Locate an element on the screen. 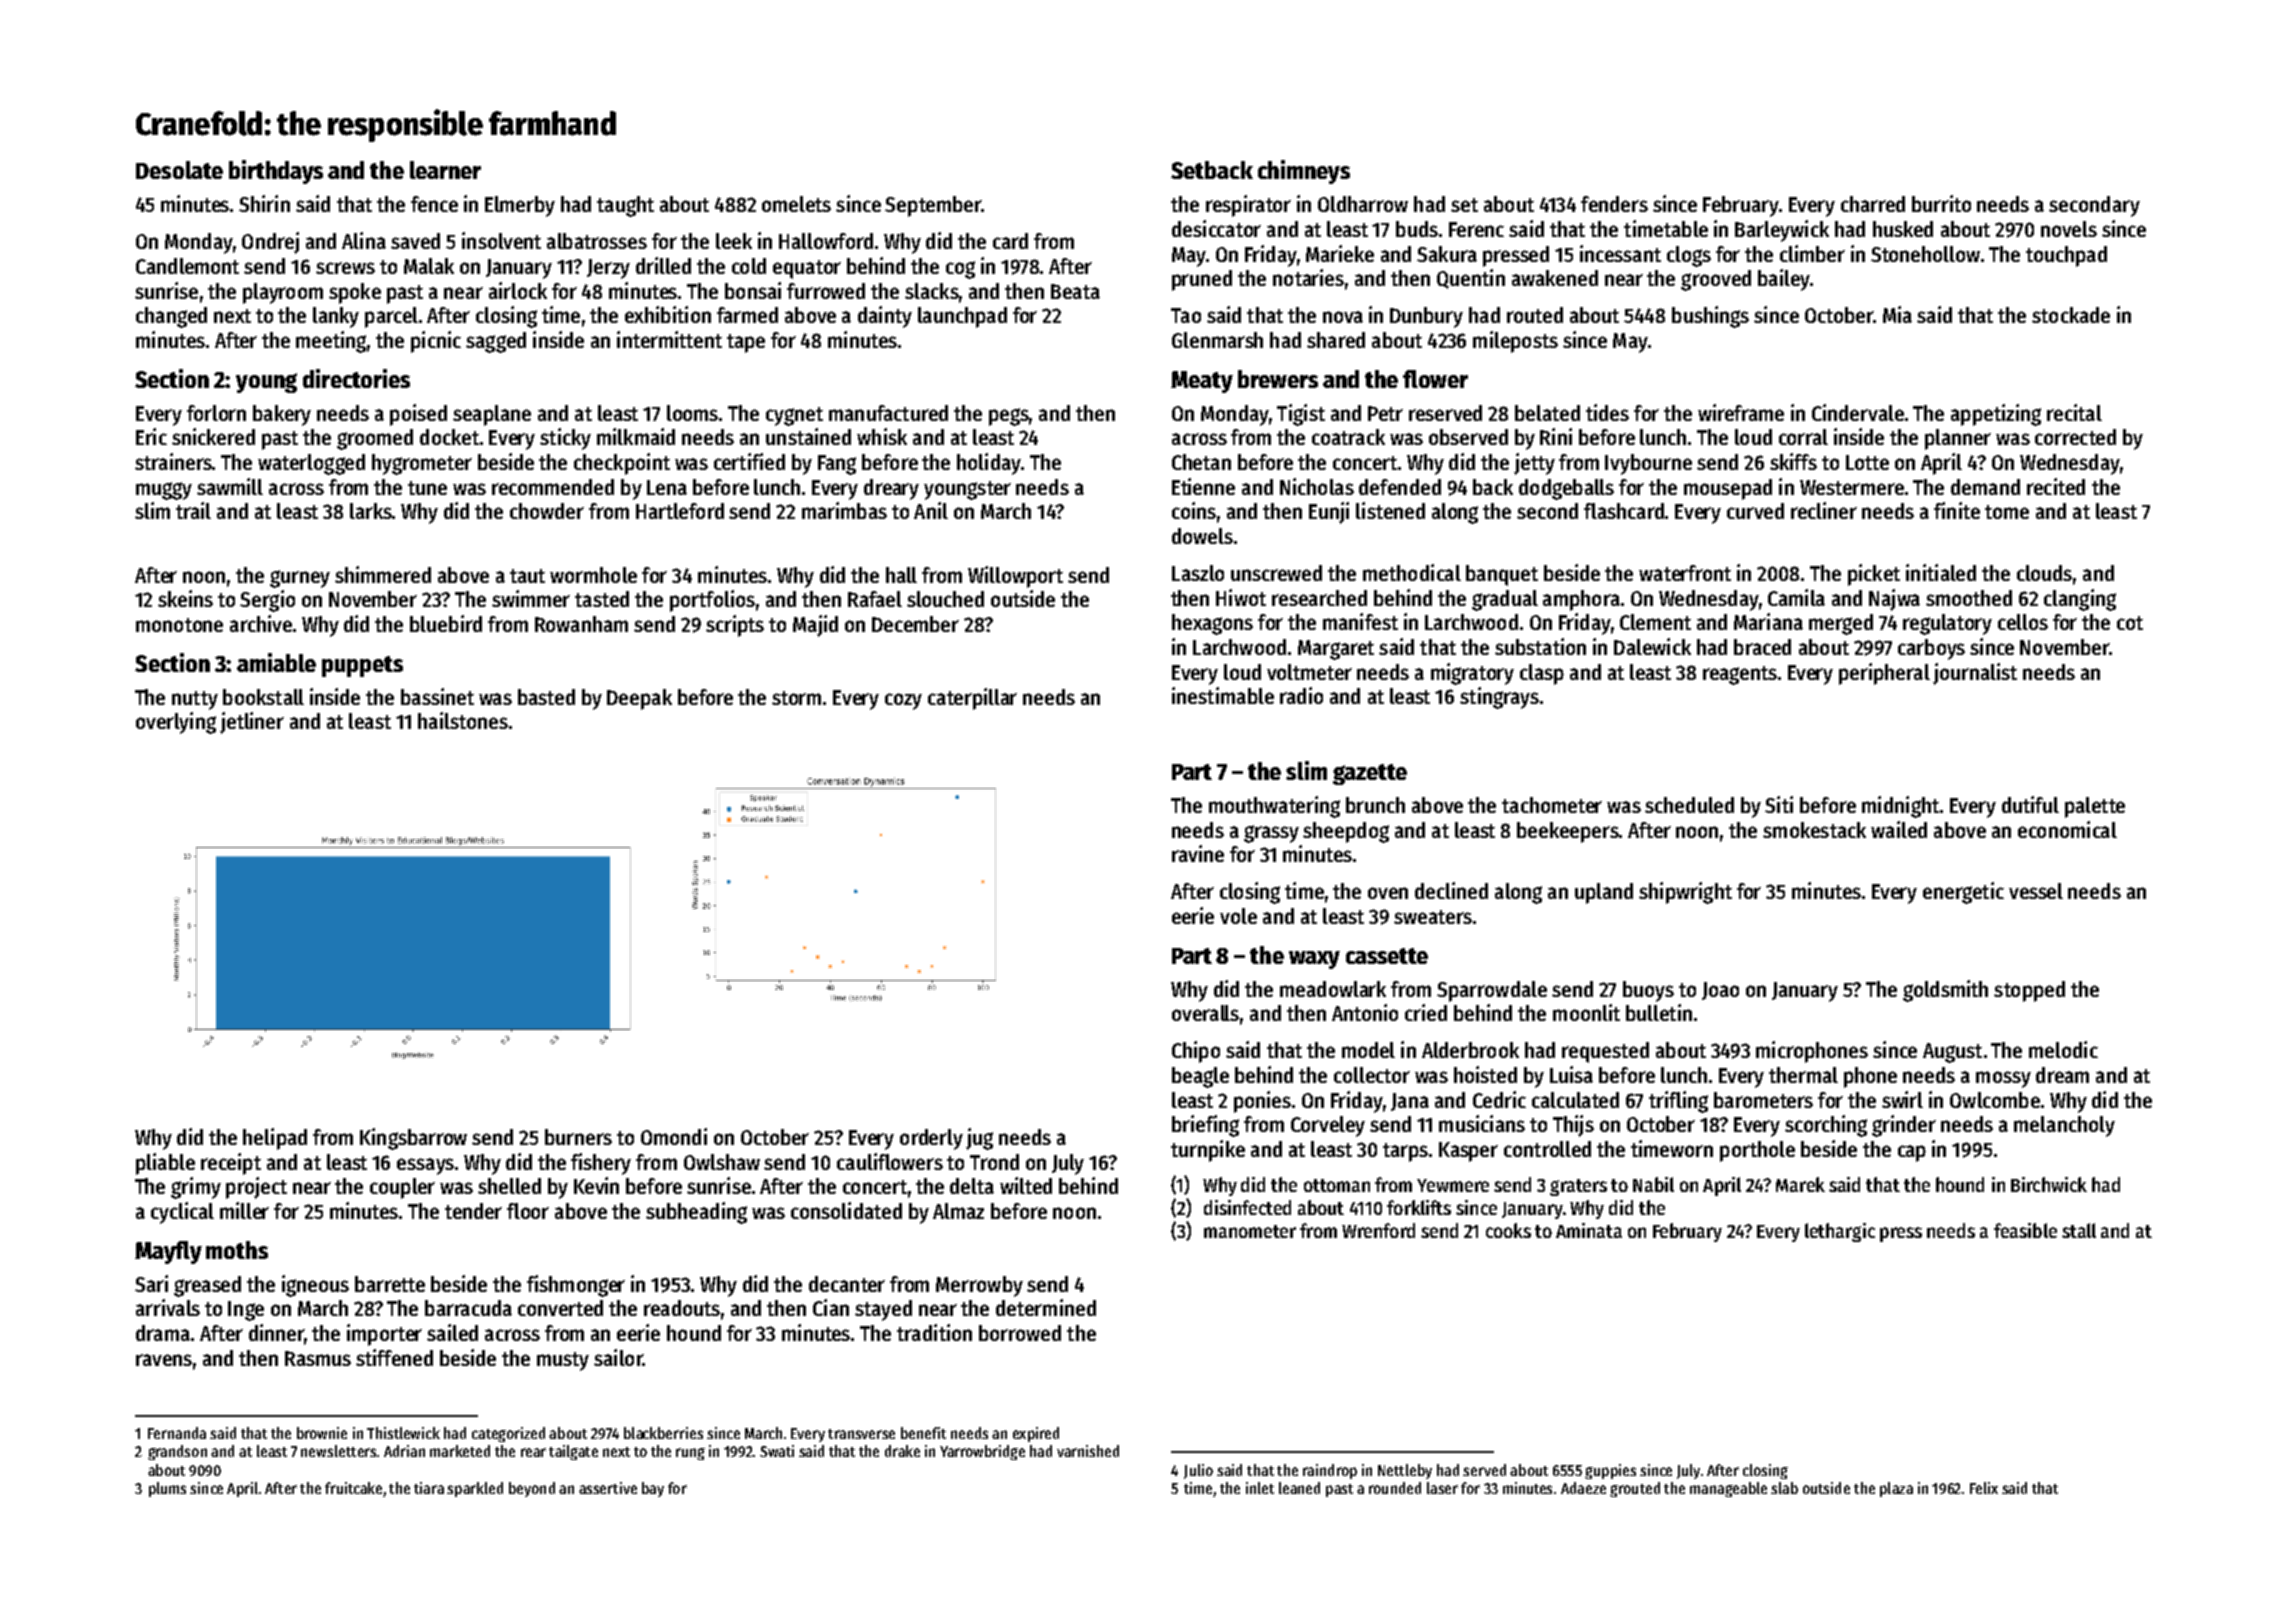  reagents is located at coordinates (1740, 675).
